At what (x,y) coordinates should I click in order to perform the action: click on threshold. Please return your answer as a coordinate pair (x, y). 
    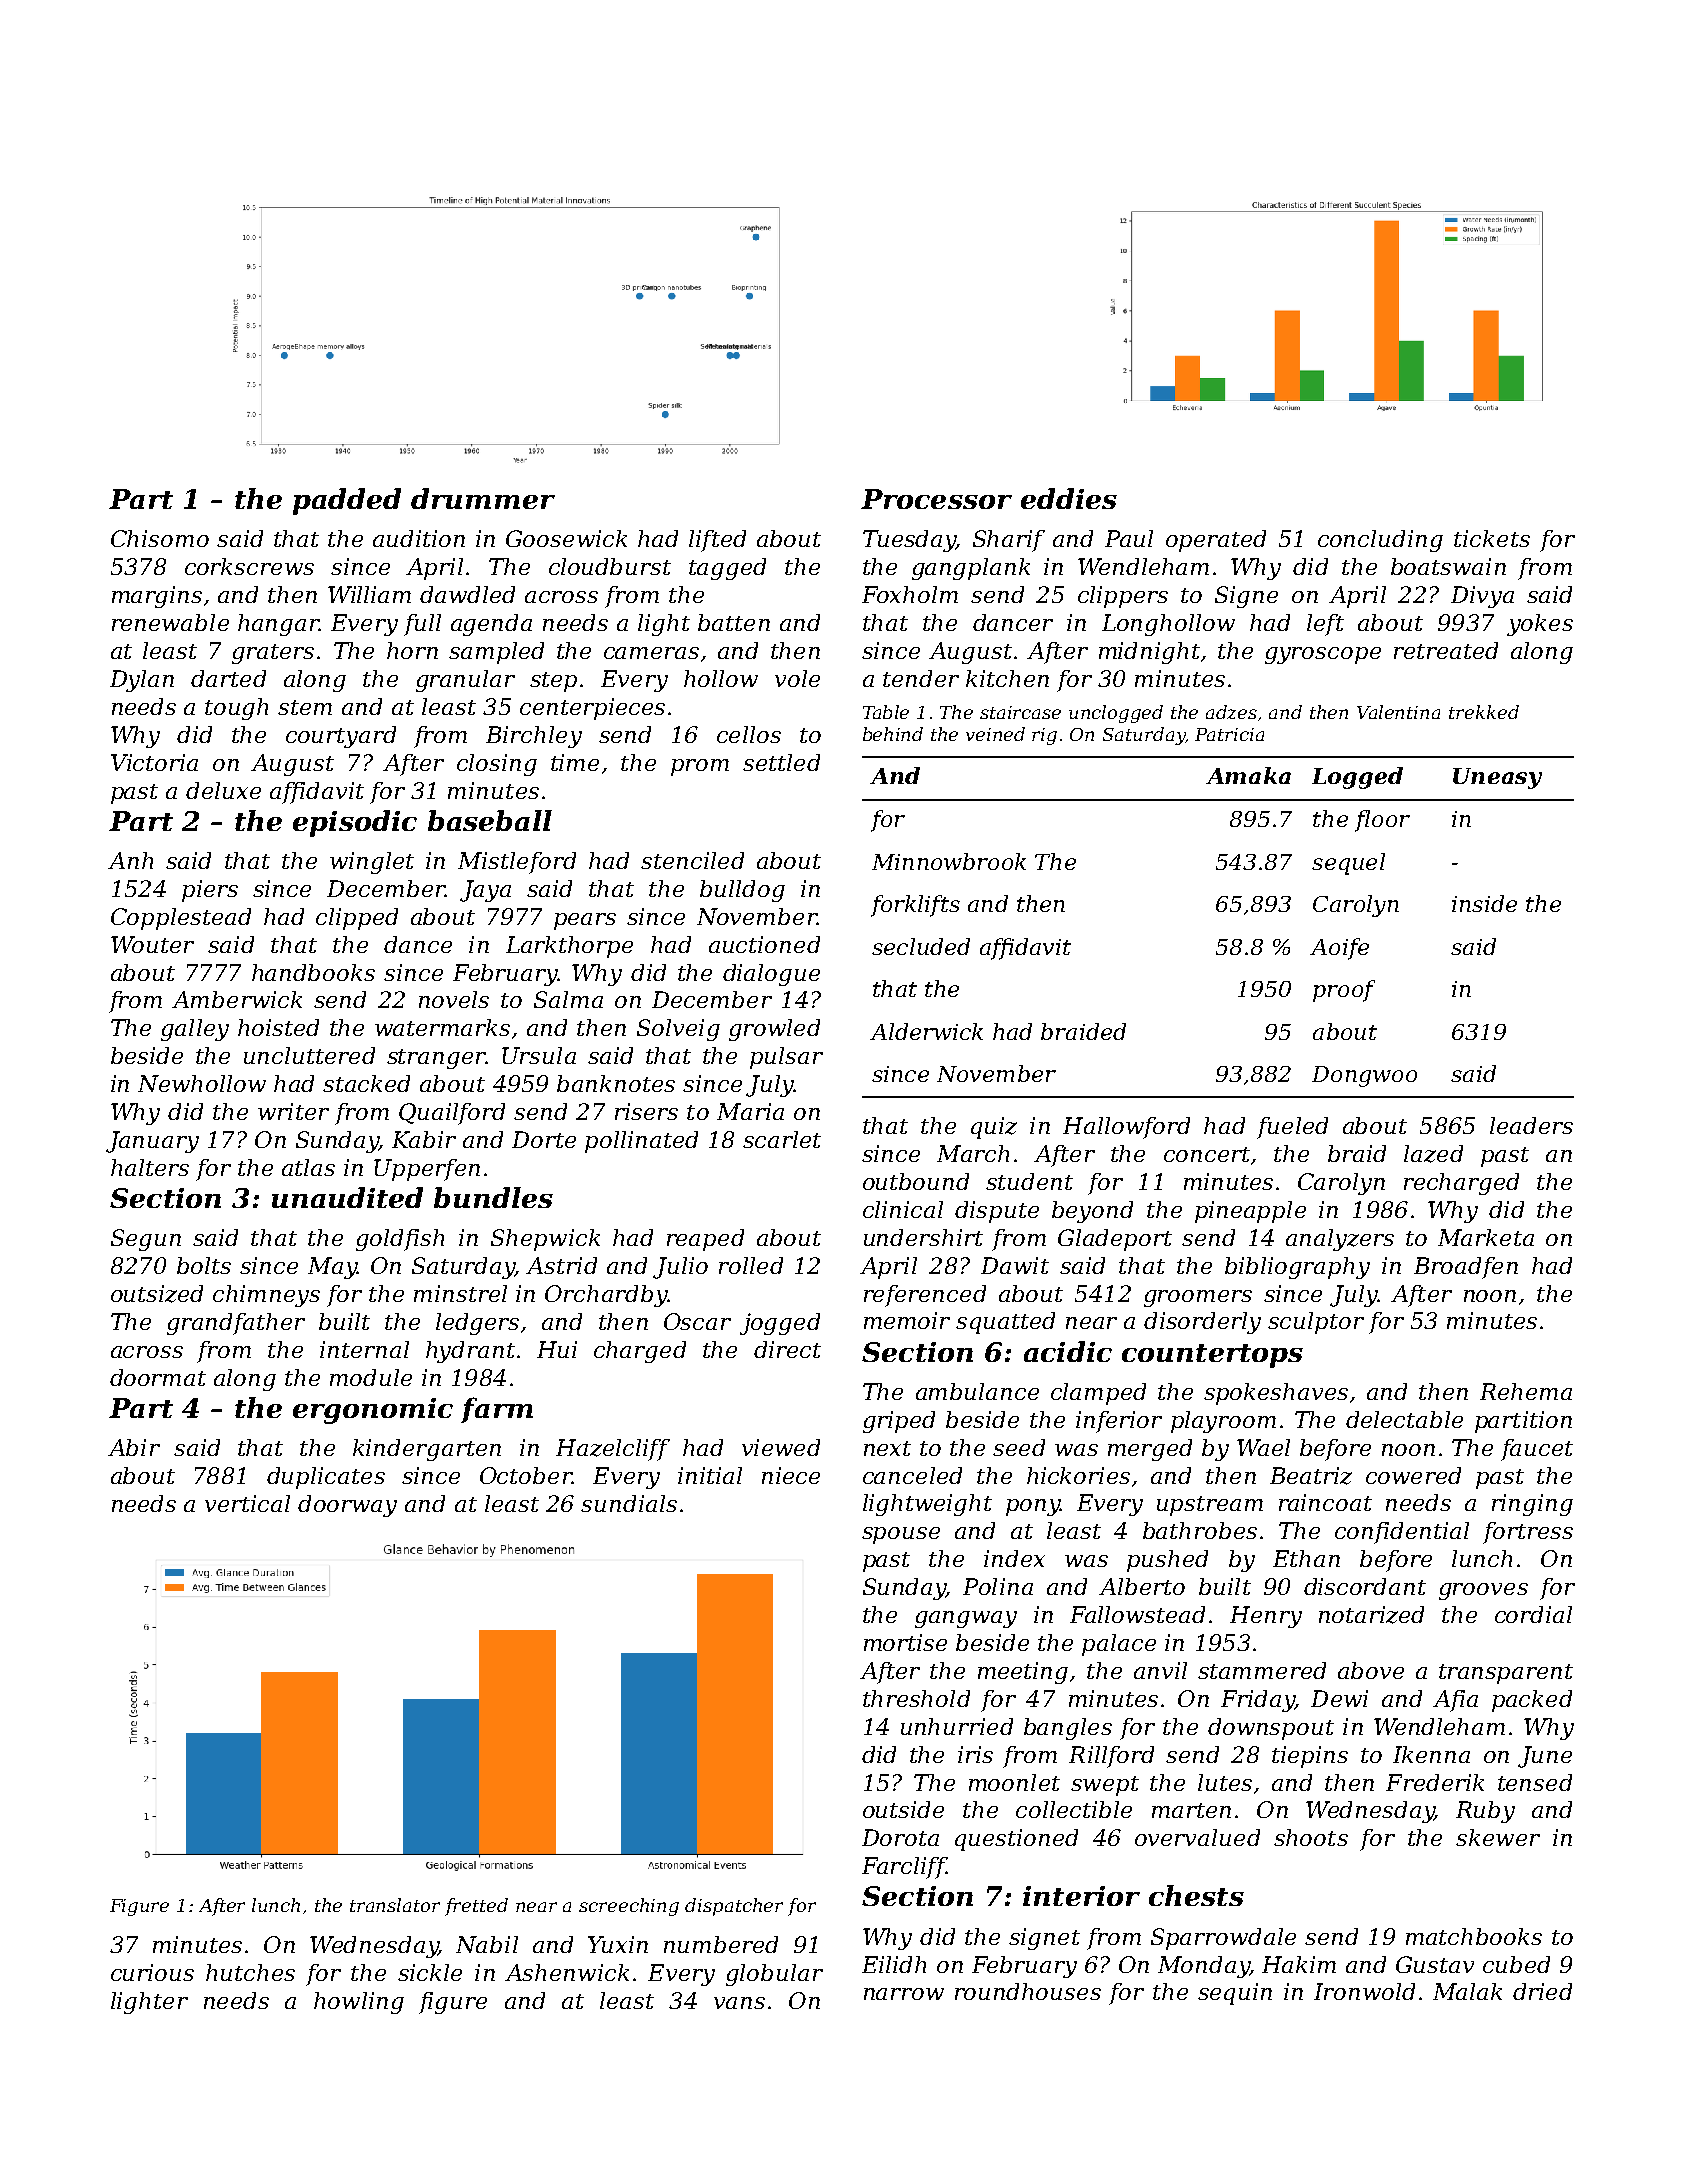
    Looking at the image, I should click on (916, 1698).
